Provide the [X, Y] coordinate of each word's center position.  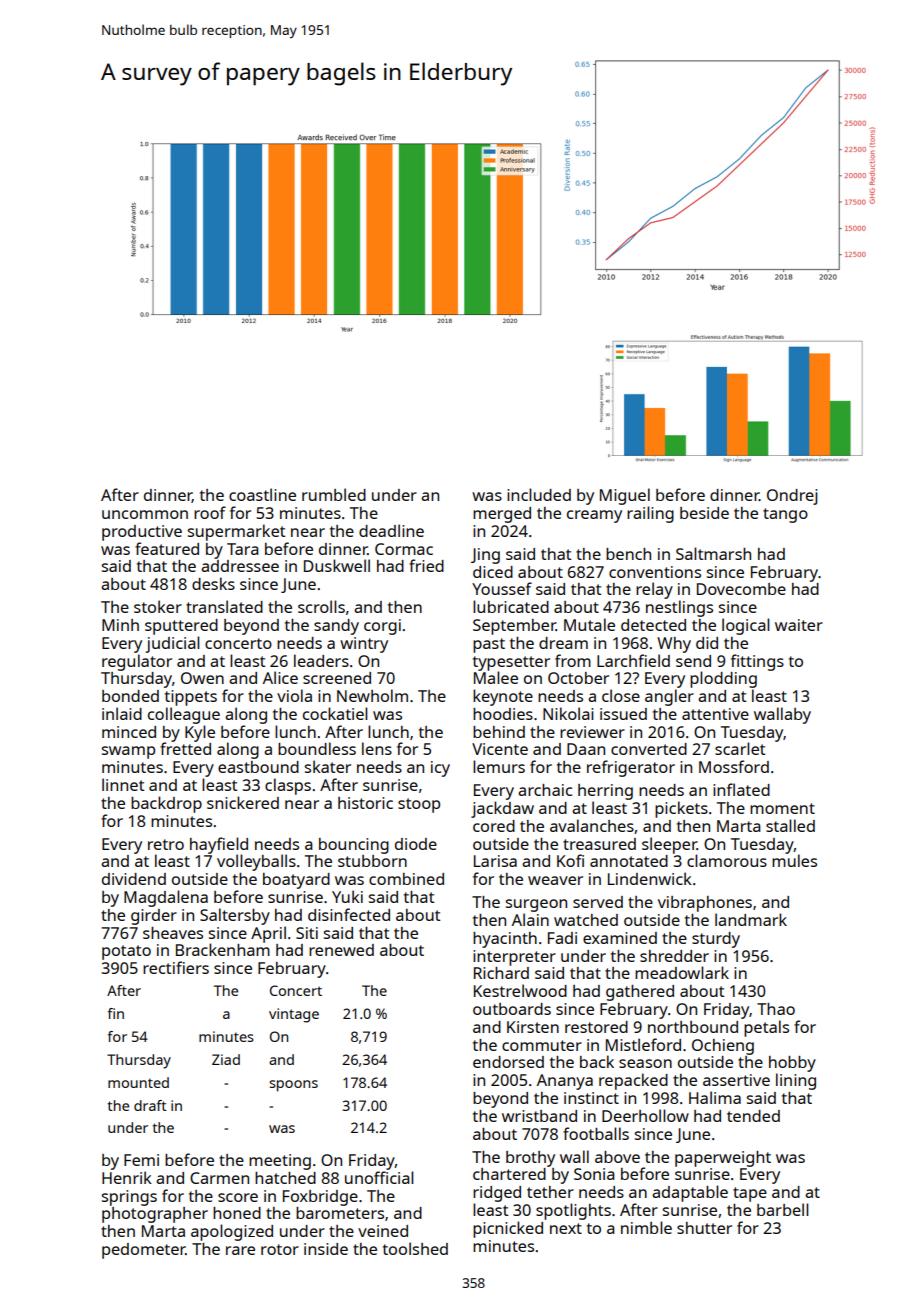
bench [628, 554]
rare [240, 1250]
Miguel [625, 496]
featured [167, 548]
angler [669, 697]
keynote [503, 697]
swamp [128, 752]
